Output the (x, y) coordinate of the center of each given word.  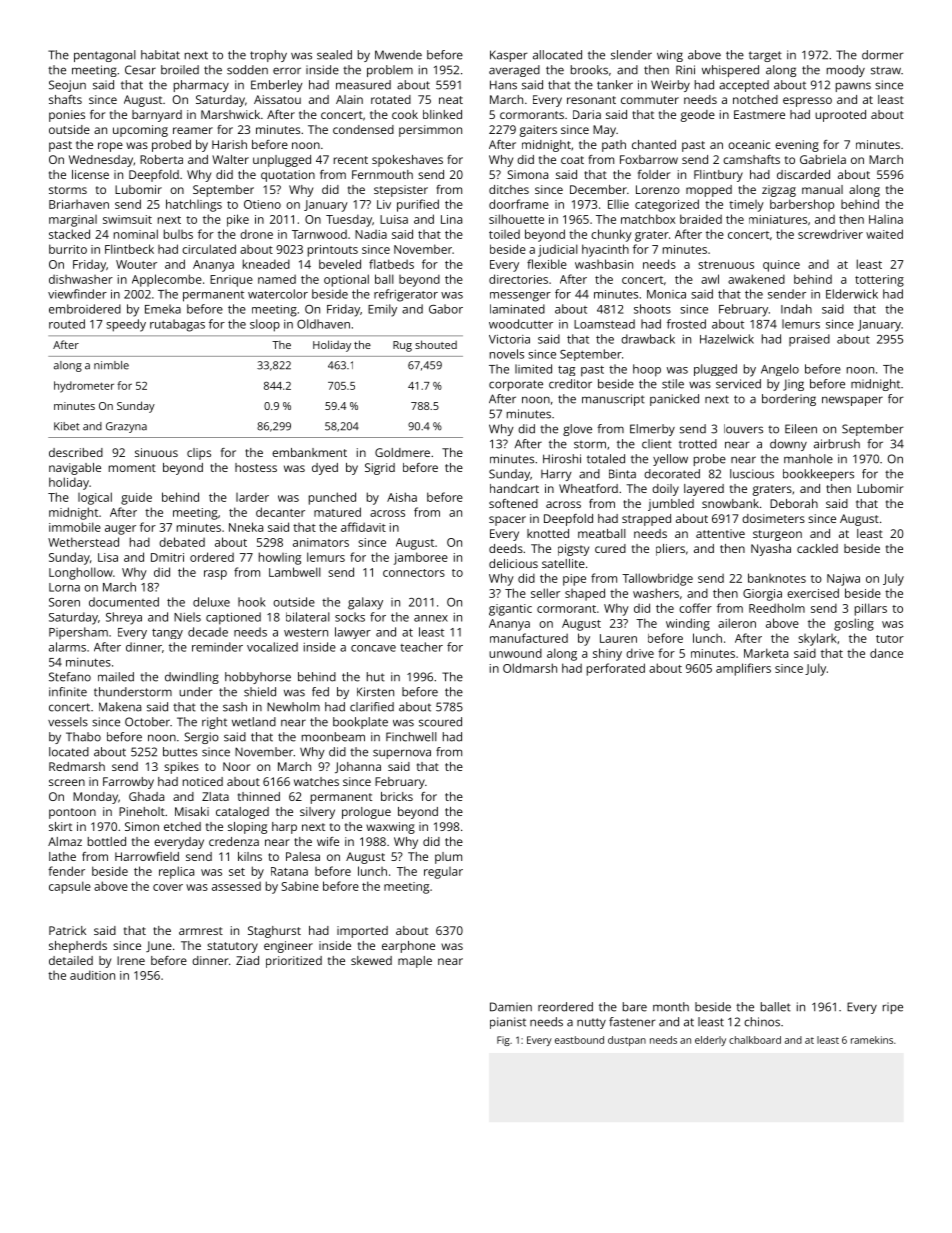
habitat (160, 55)
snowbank (730, 503)
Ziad (247, 960)
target (765, 56)
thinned (259, 796)
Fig (503, 1041)
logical (95, 498)
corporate (516, 385)
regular (443, 873)
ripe (893, 1008)
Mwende (398, 55)
